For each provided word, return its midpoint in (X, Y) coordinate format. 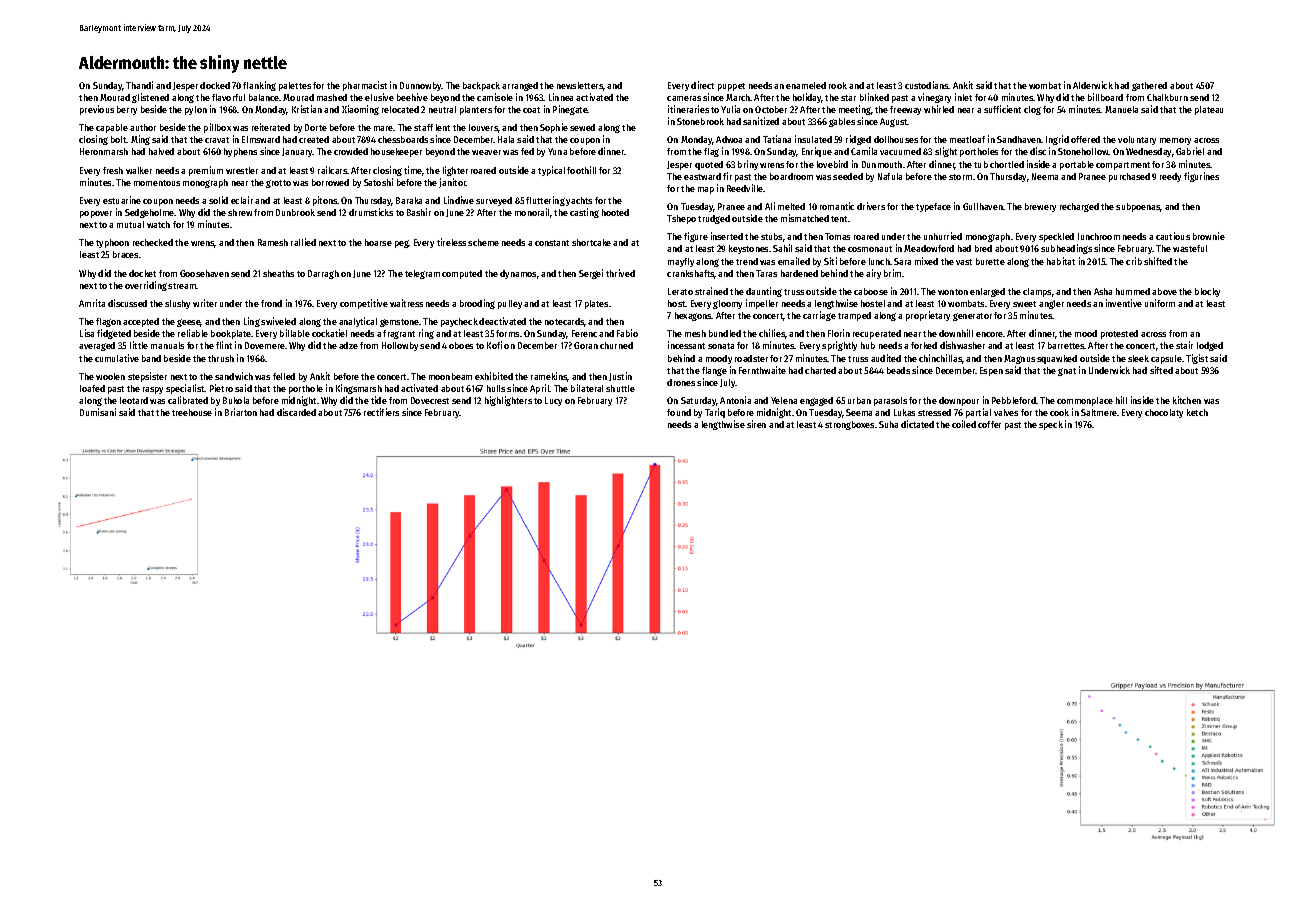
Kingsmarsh (359, 389)
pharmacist (365, 86)
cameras (684, 98)
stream (182, 286)
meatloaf (967, 139)
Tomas (837, 236)
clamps (1037, 292)
